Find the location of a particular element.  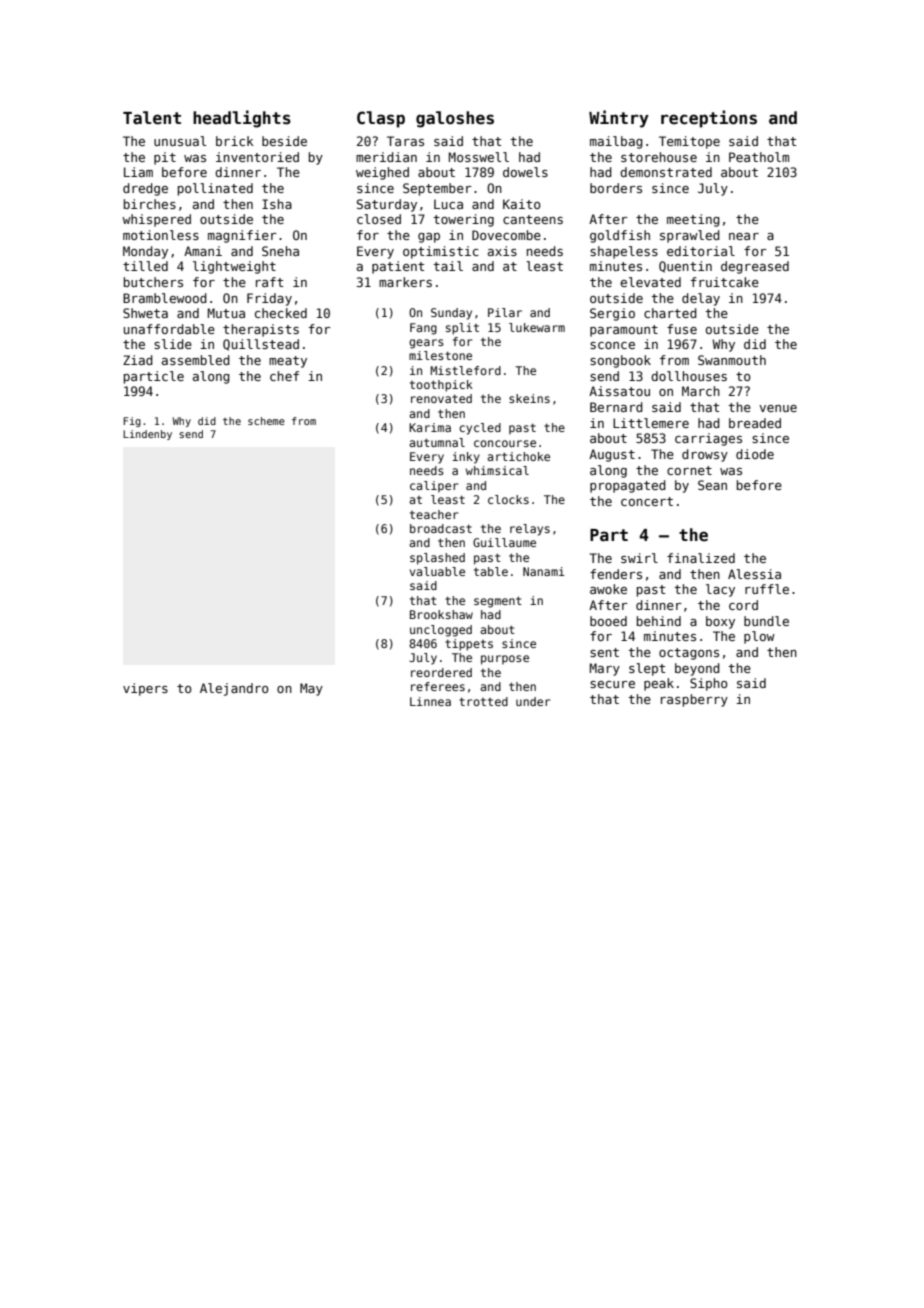

galoshes is located at coordinates (455, 119).
